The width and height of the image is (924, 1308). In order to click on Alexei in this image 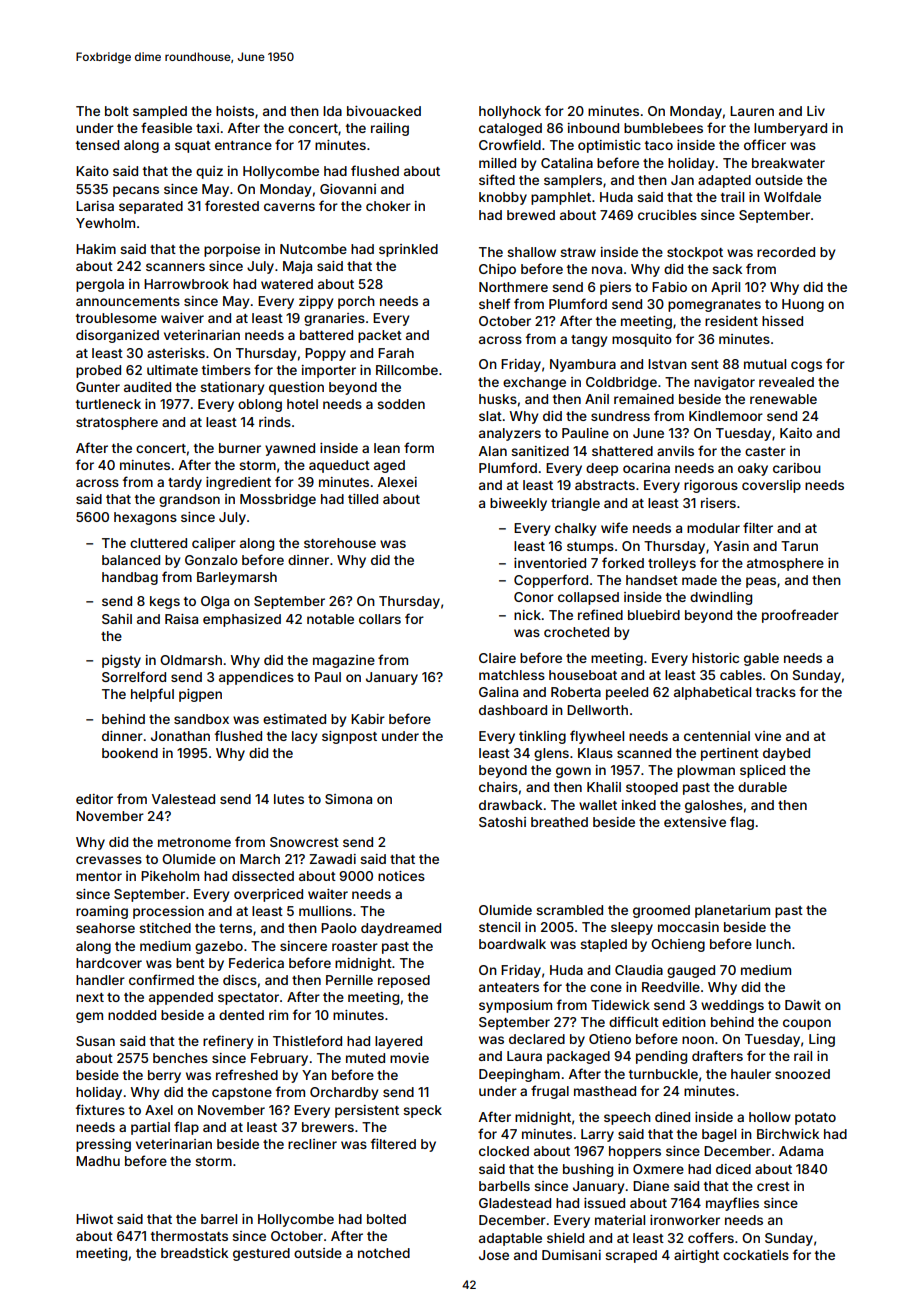, I will do `click(397, 482)`.
